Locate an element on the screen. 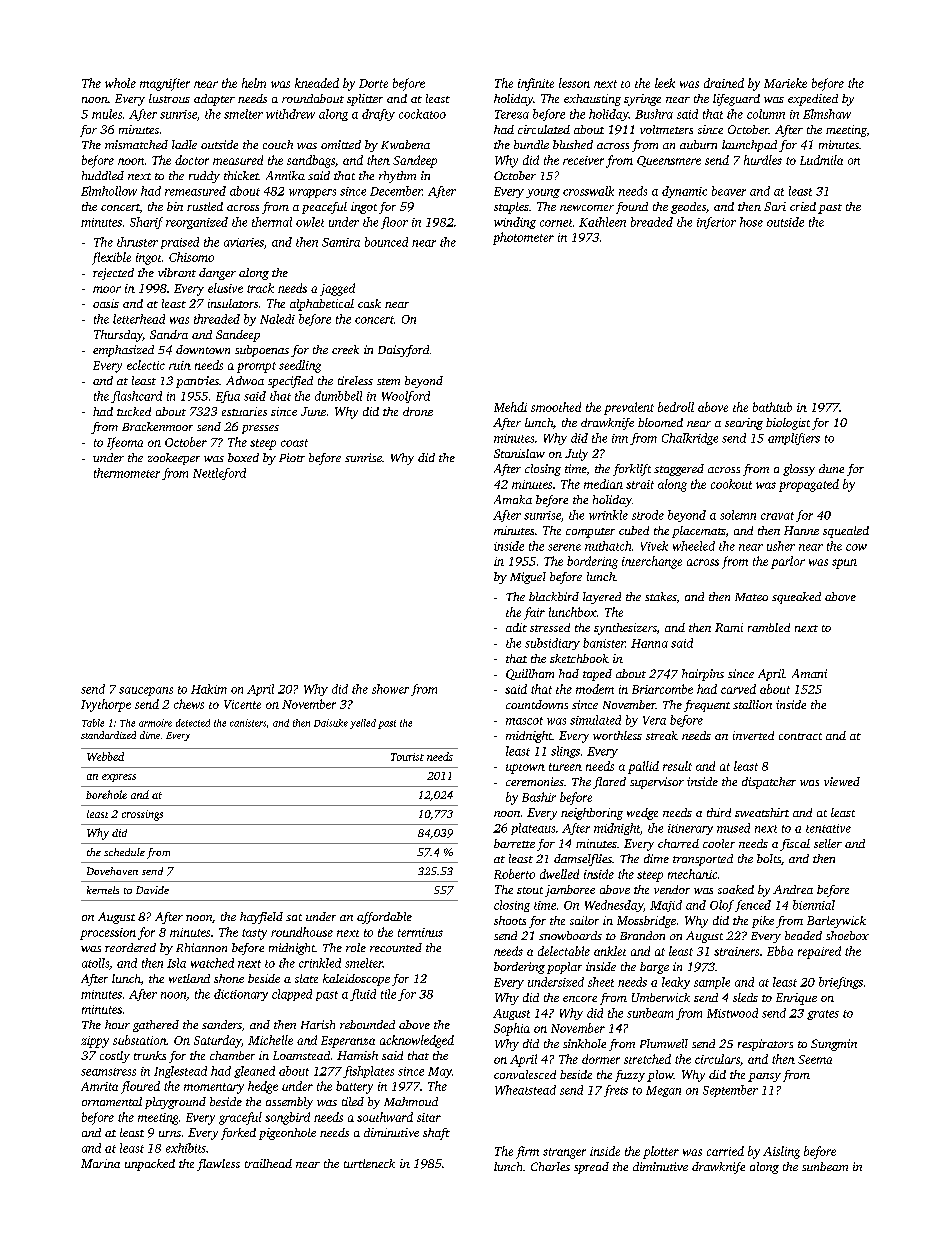  Marieke is located at coordinates (785, 83).
